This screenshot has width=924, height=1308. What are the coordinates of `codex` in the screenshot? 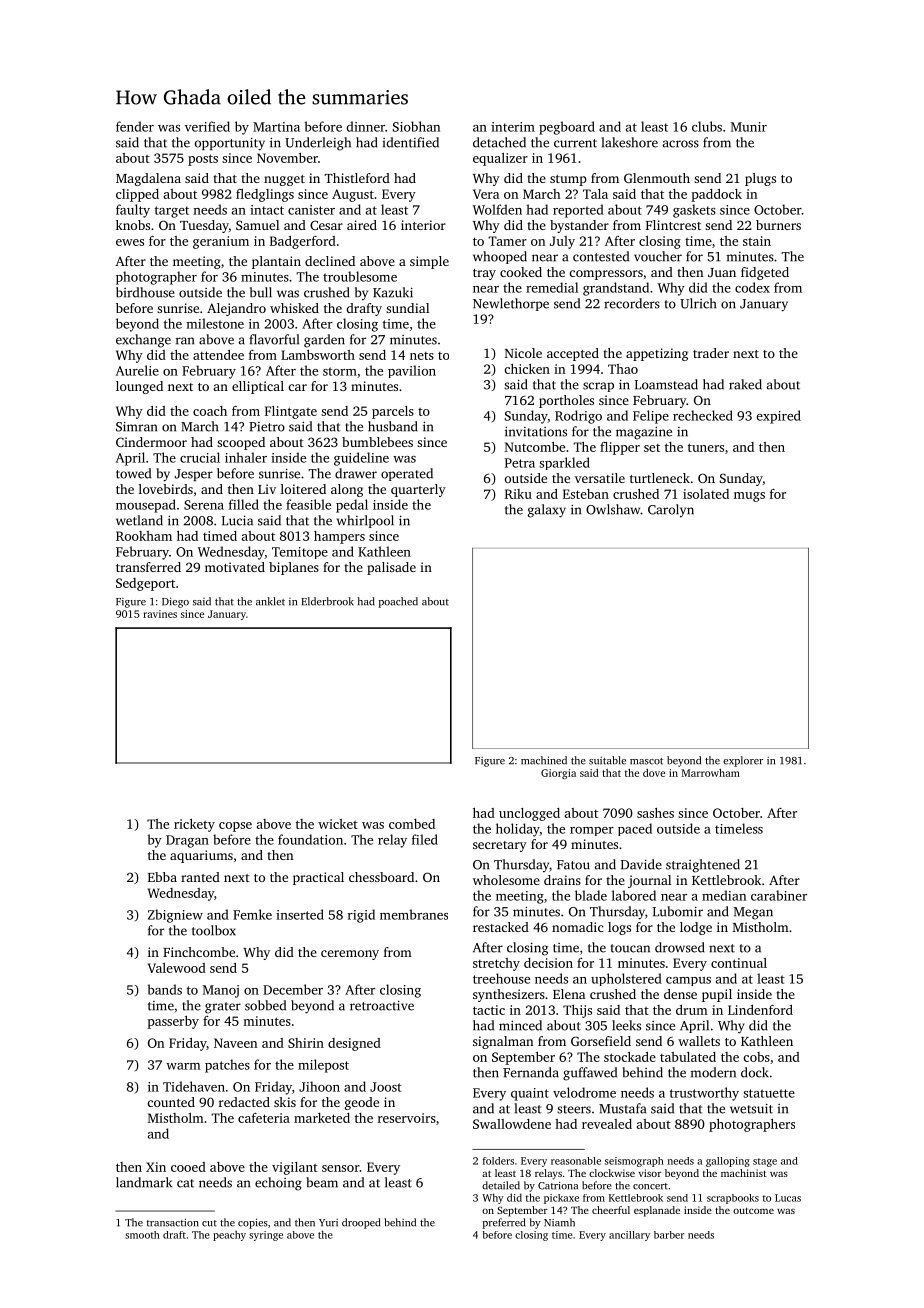 It's located at (752, 287).
